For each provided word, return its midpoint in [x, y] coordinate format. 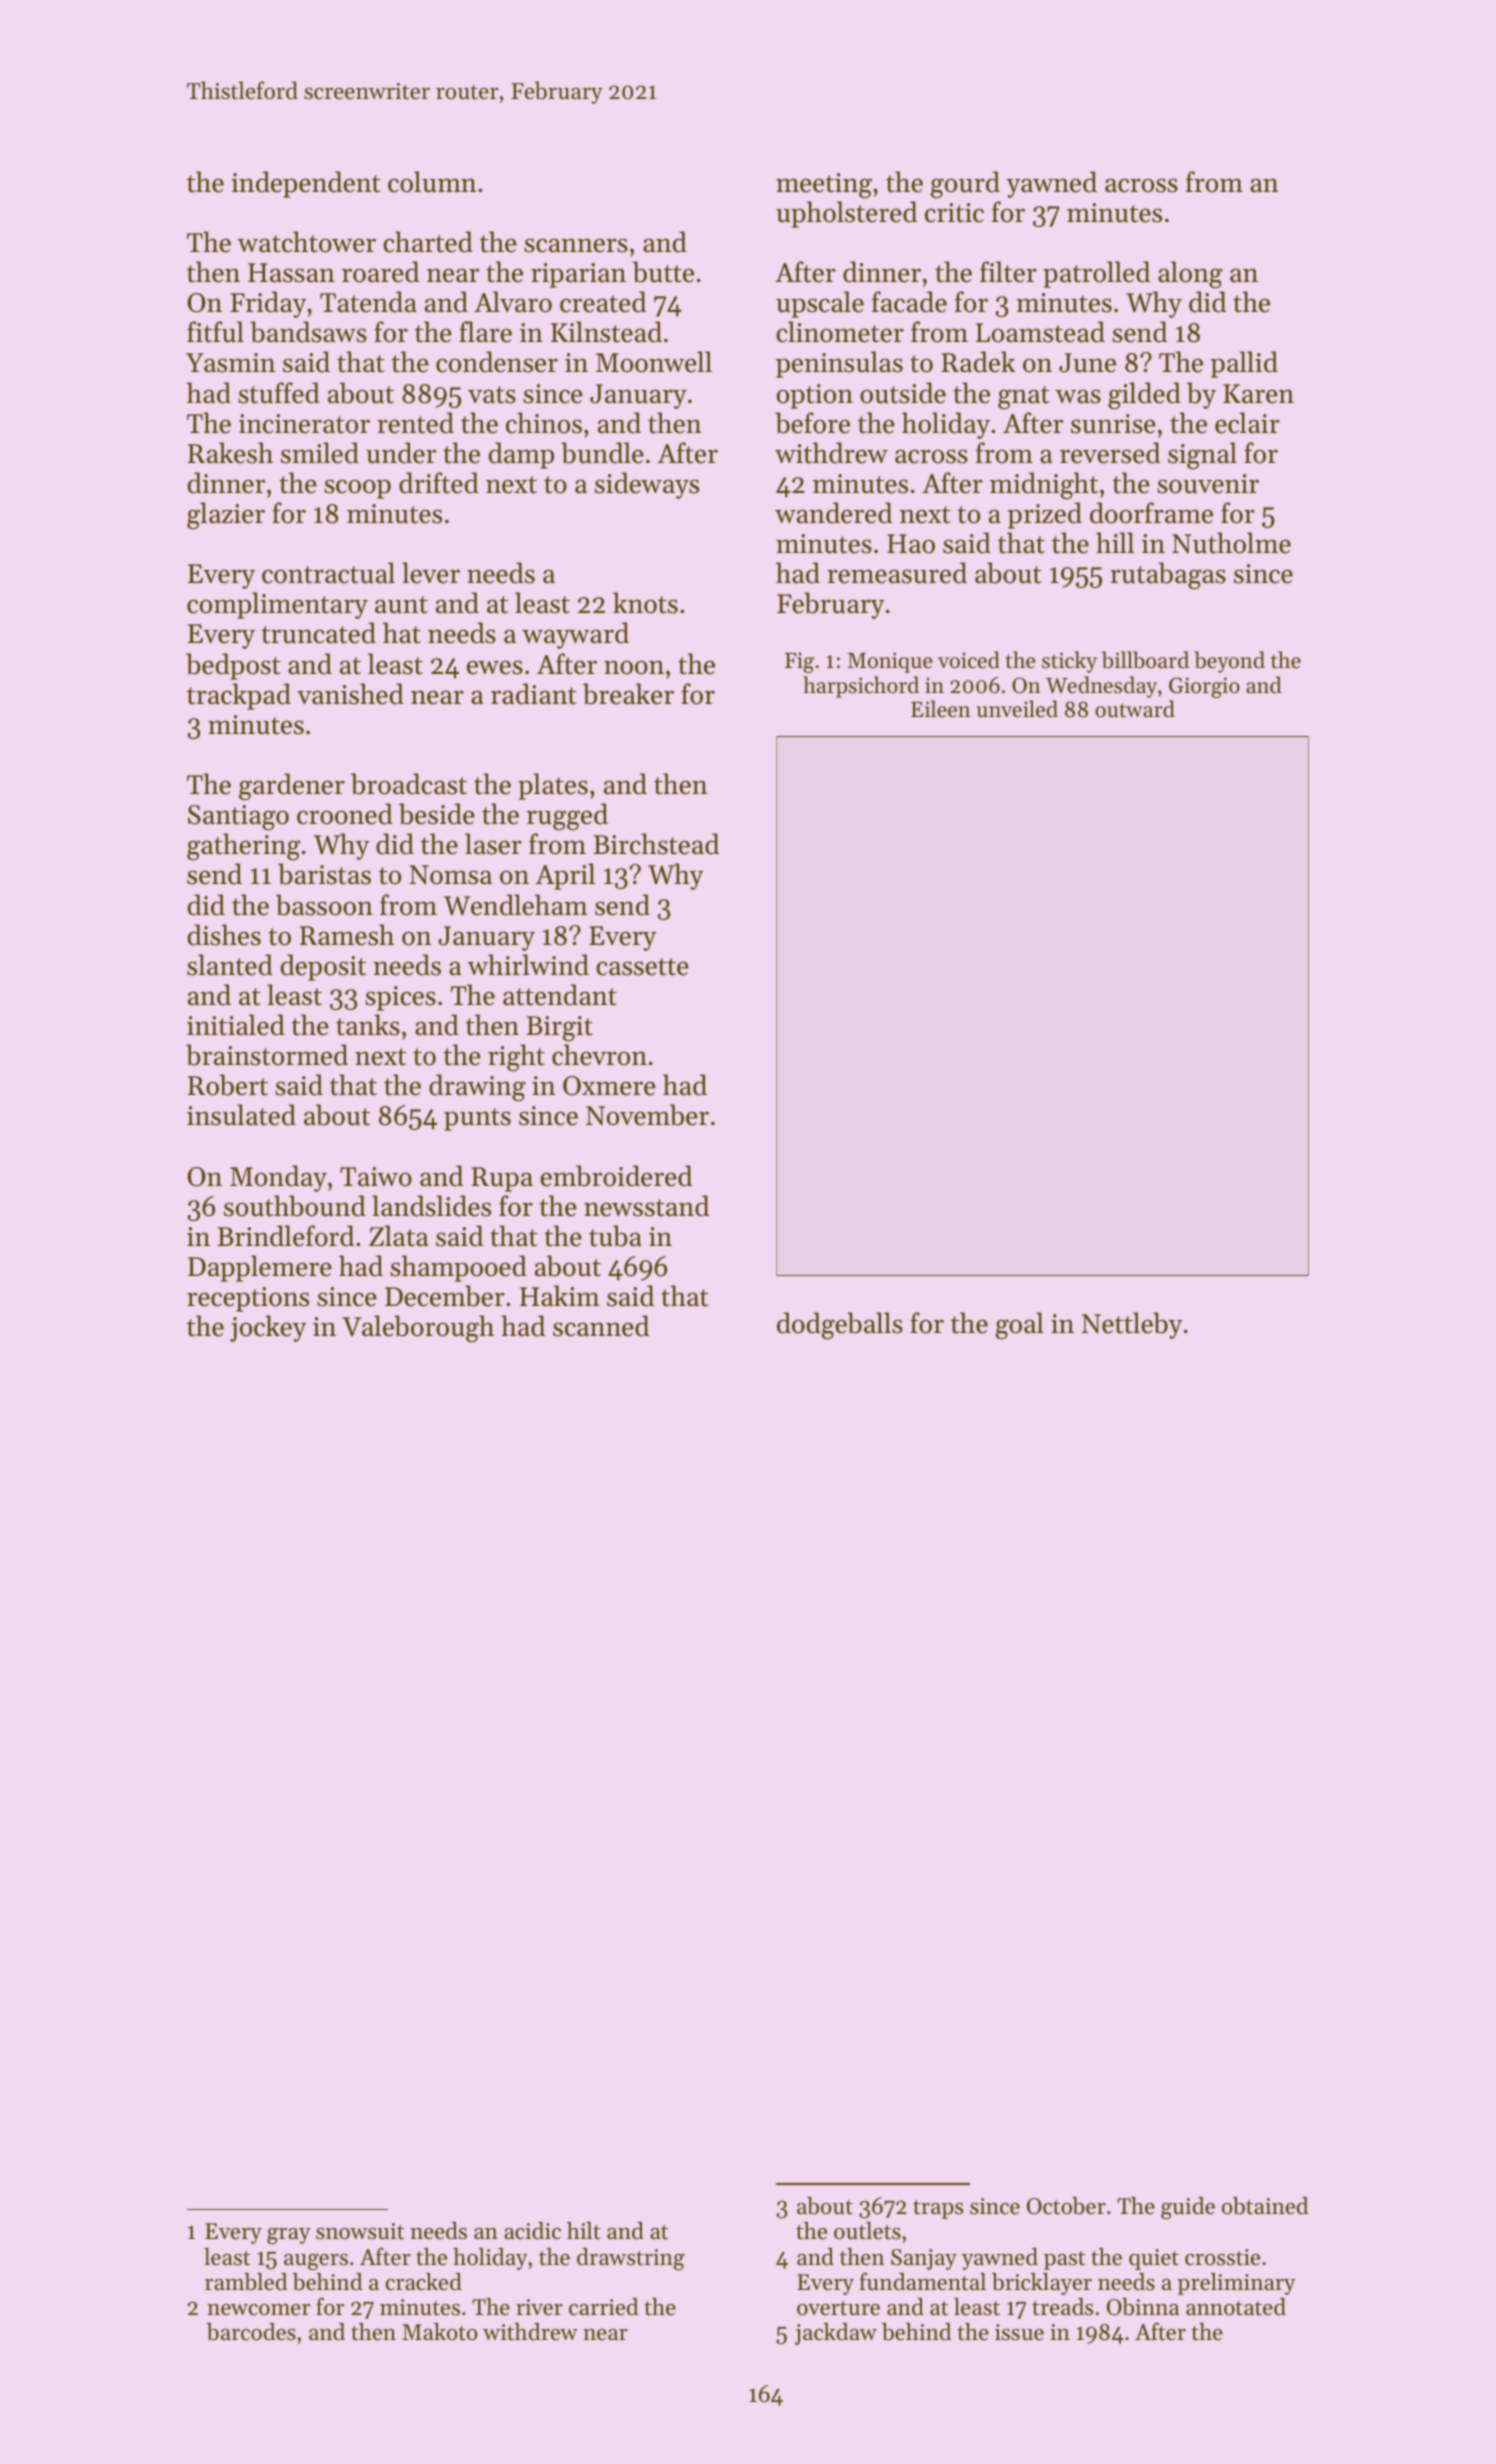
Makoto [440, 2332]
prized [1044, 515]
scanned [601, 1326]
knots [645, 603]
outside [903, 393]
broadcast [409, 784]
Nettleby [1132, 1325]
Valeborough [418, 1329]
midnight [1044, 486]
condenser [497, 362]
